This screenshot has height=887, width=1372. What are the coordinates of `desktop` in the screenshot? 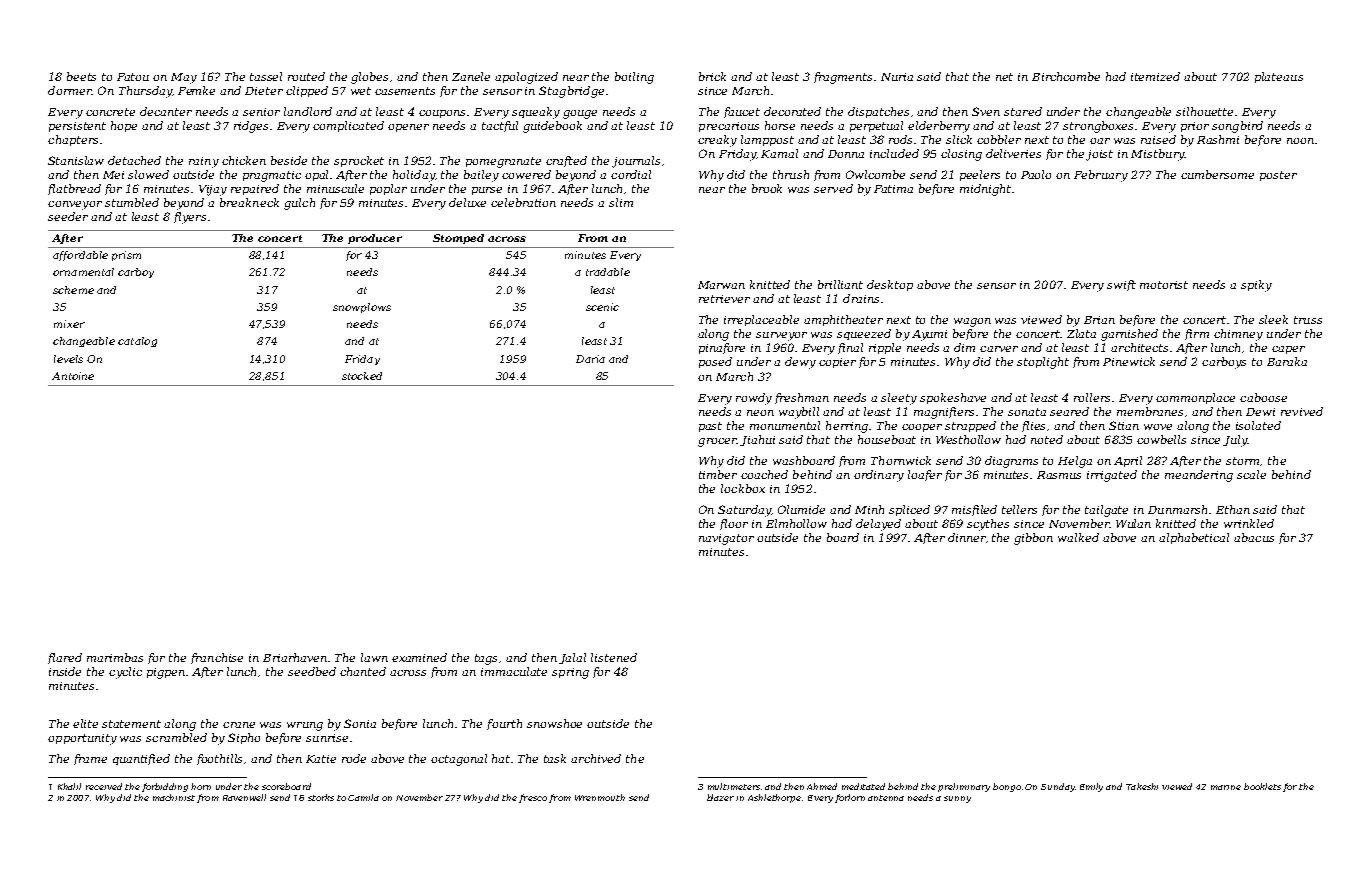 It's located at (890, 285).
